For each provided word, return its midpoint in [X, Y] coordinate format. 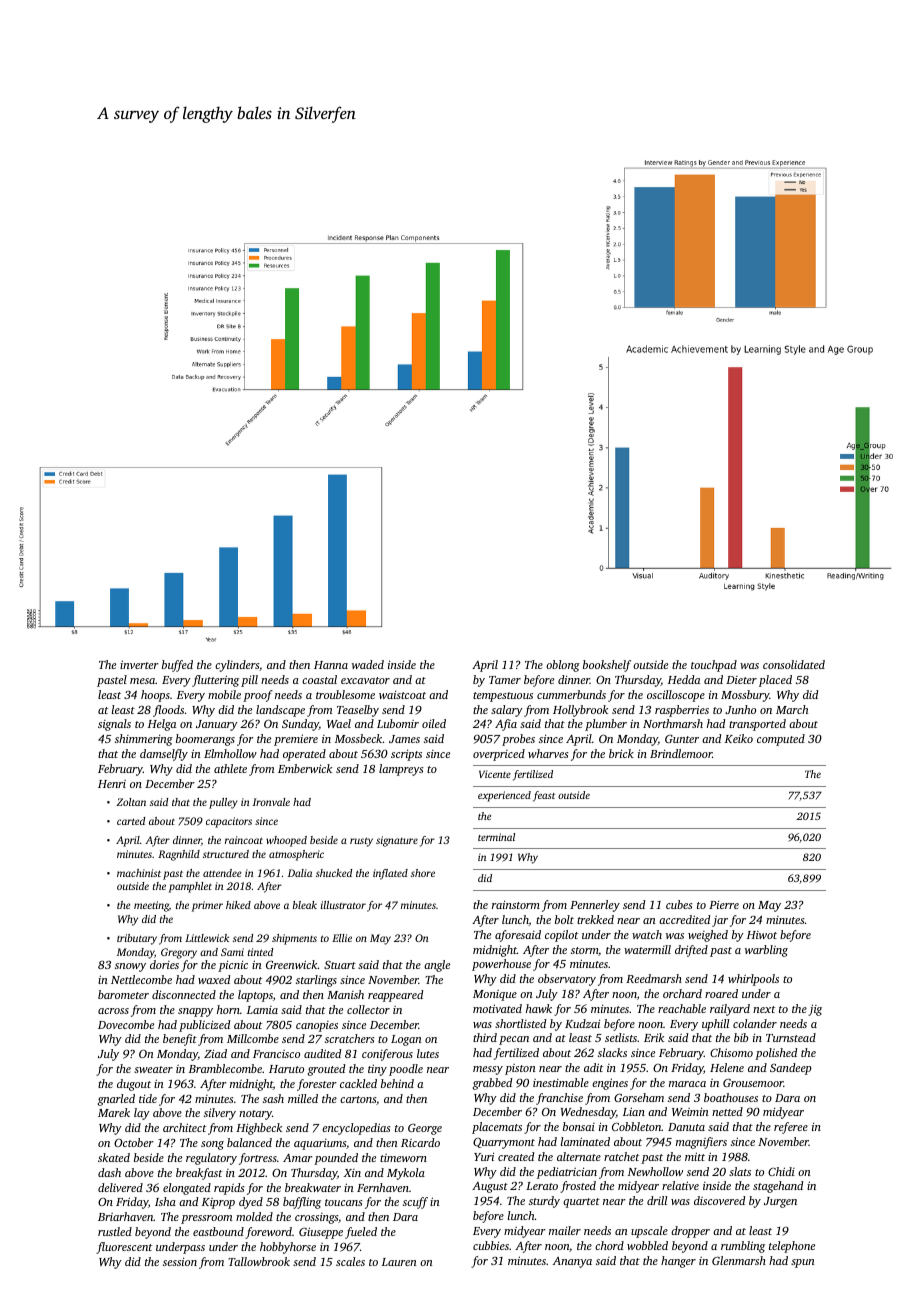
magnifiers [701, 1143]
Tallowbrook [259, 1261]
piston [520, 1069]
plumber [606, 725]
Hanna [331, 665]
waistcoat [402, 694]
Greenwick [292, 964]
